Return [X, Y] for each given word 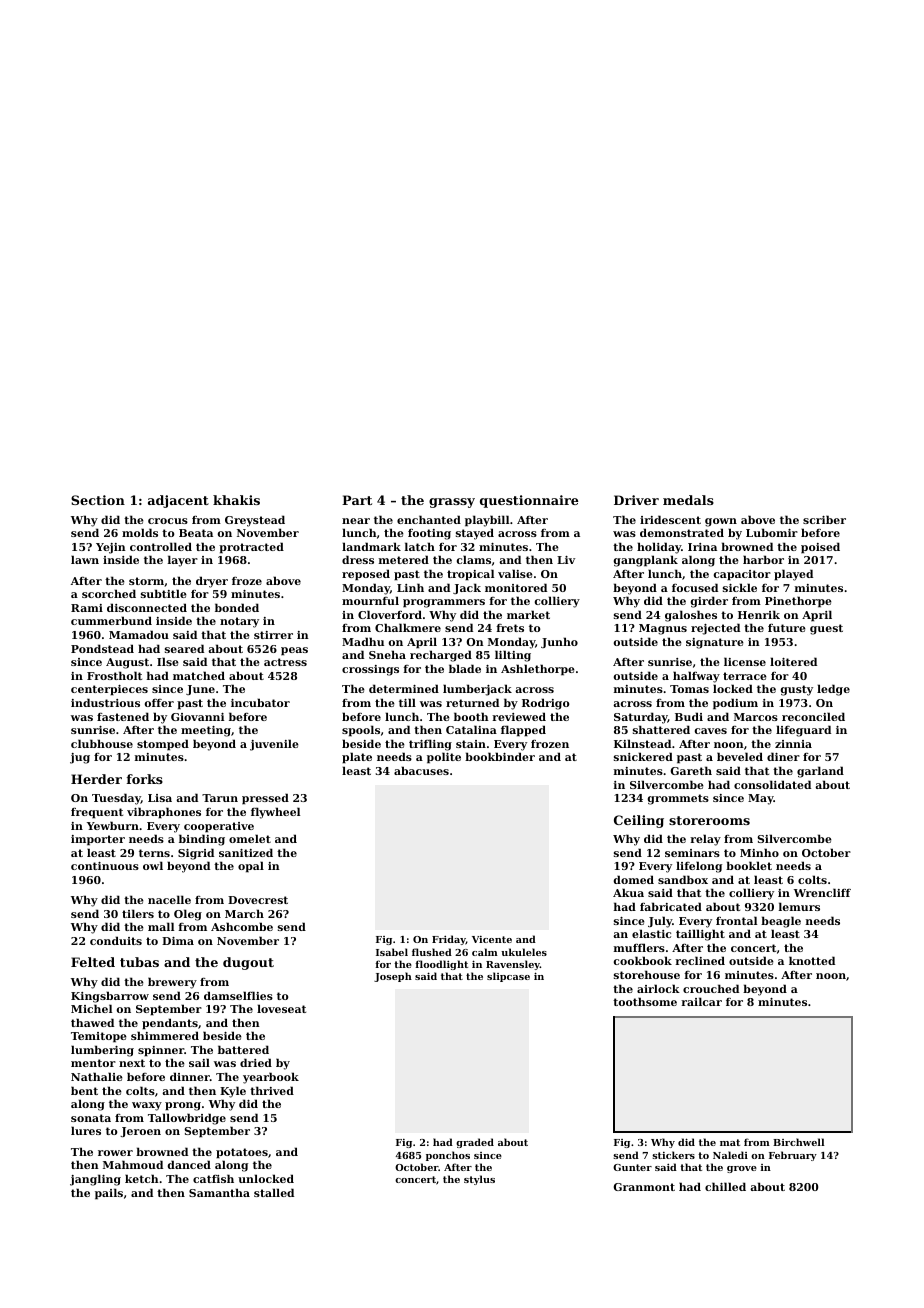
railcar [701, 1001]
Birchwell [799, 1142]
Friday [449, 940]
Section [98, 500]
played [793, 575]
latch [420, 546]
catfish [213, 1178]
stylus [479, 1180]
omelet [250, 838]
